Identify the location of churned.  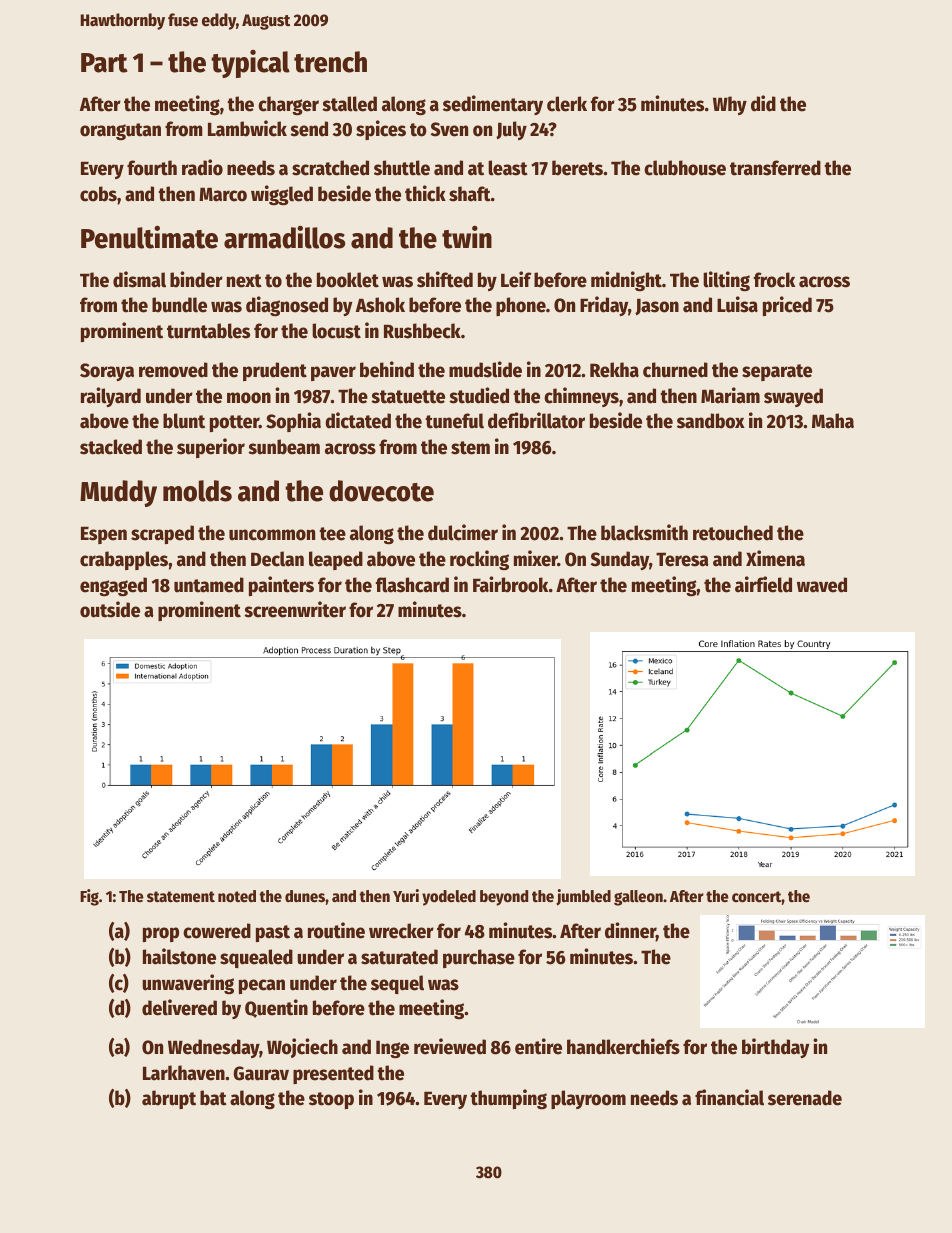
(675, 370).
